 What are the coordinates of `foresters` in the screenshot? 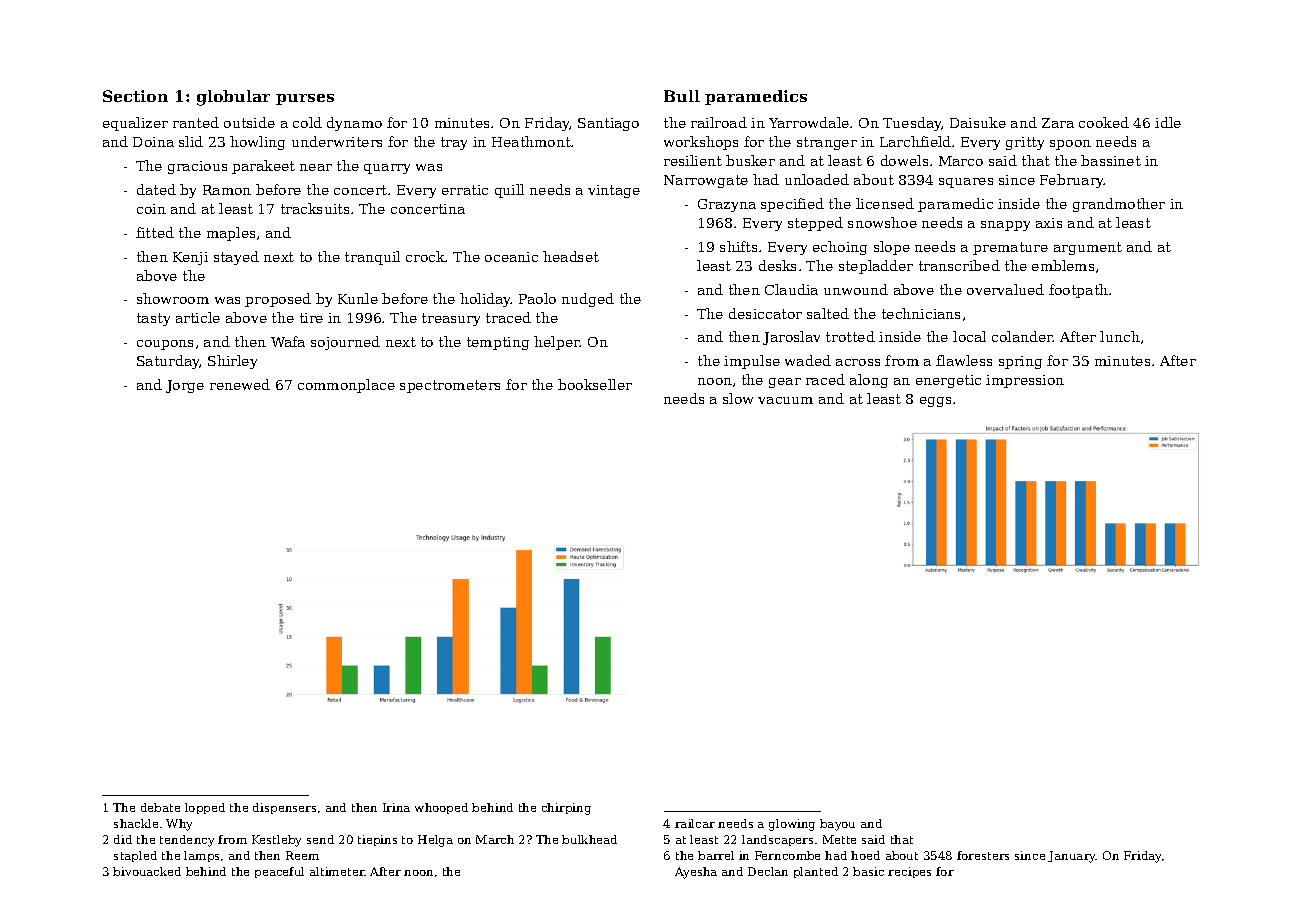 It's located at (983, 855).
